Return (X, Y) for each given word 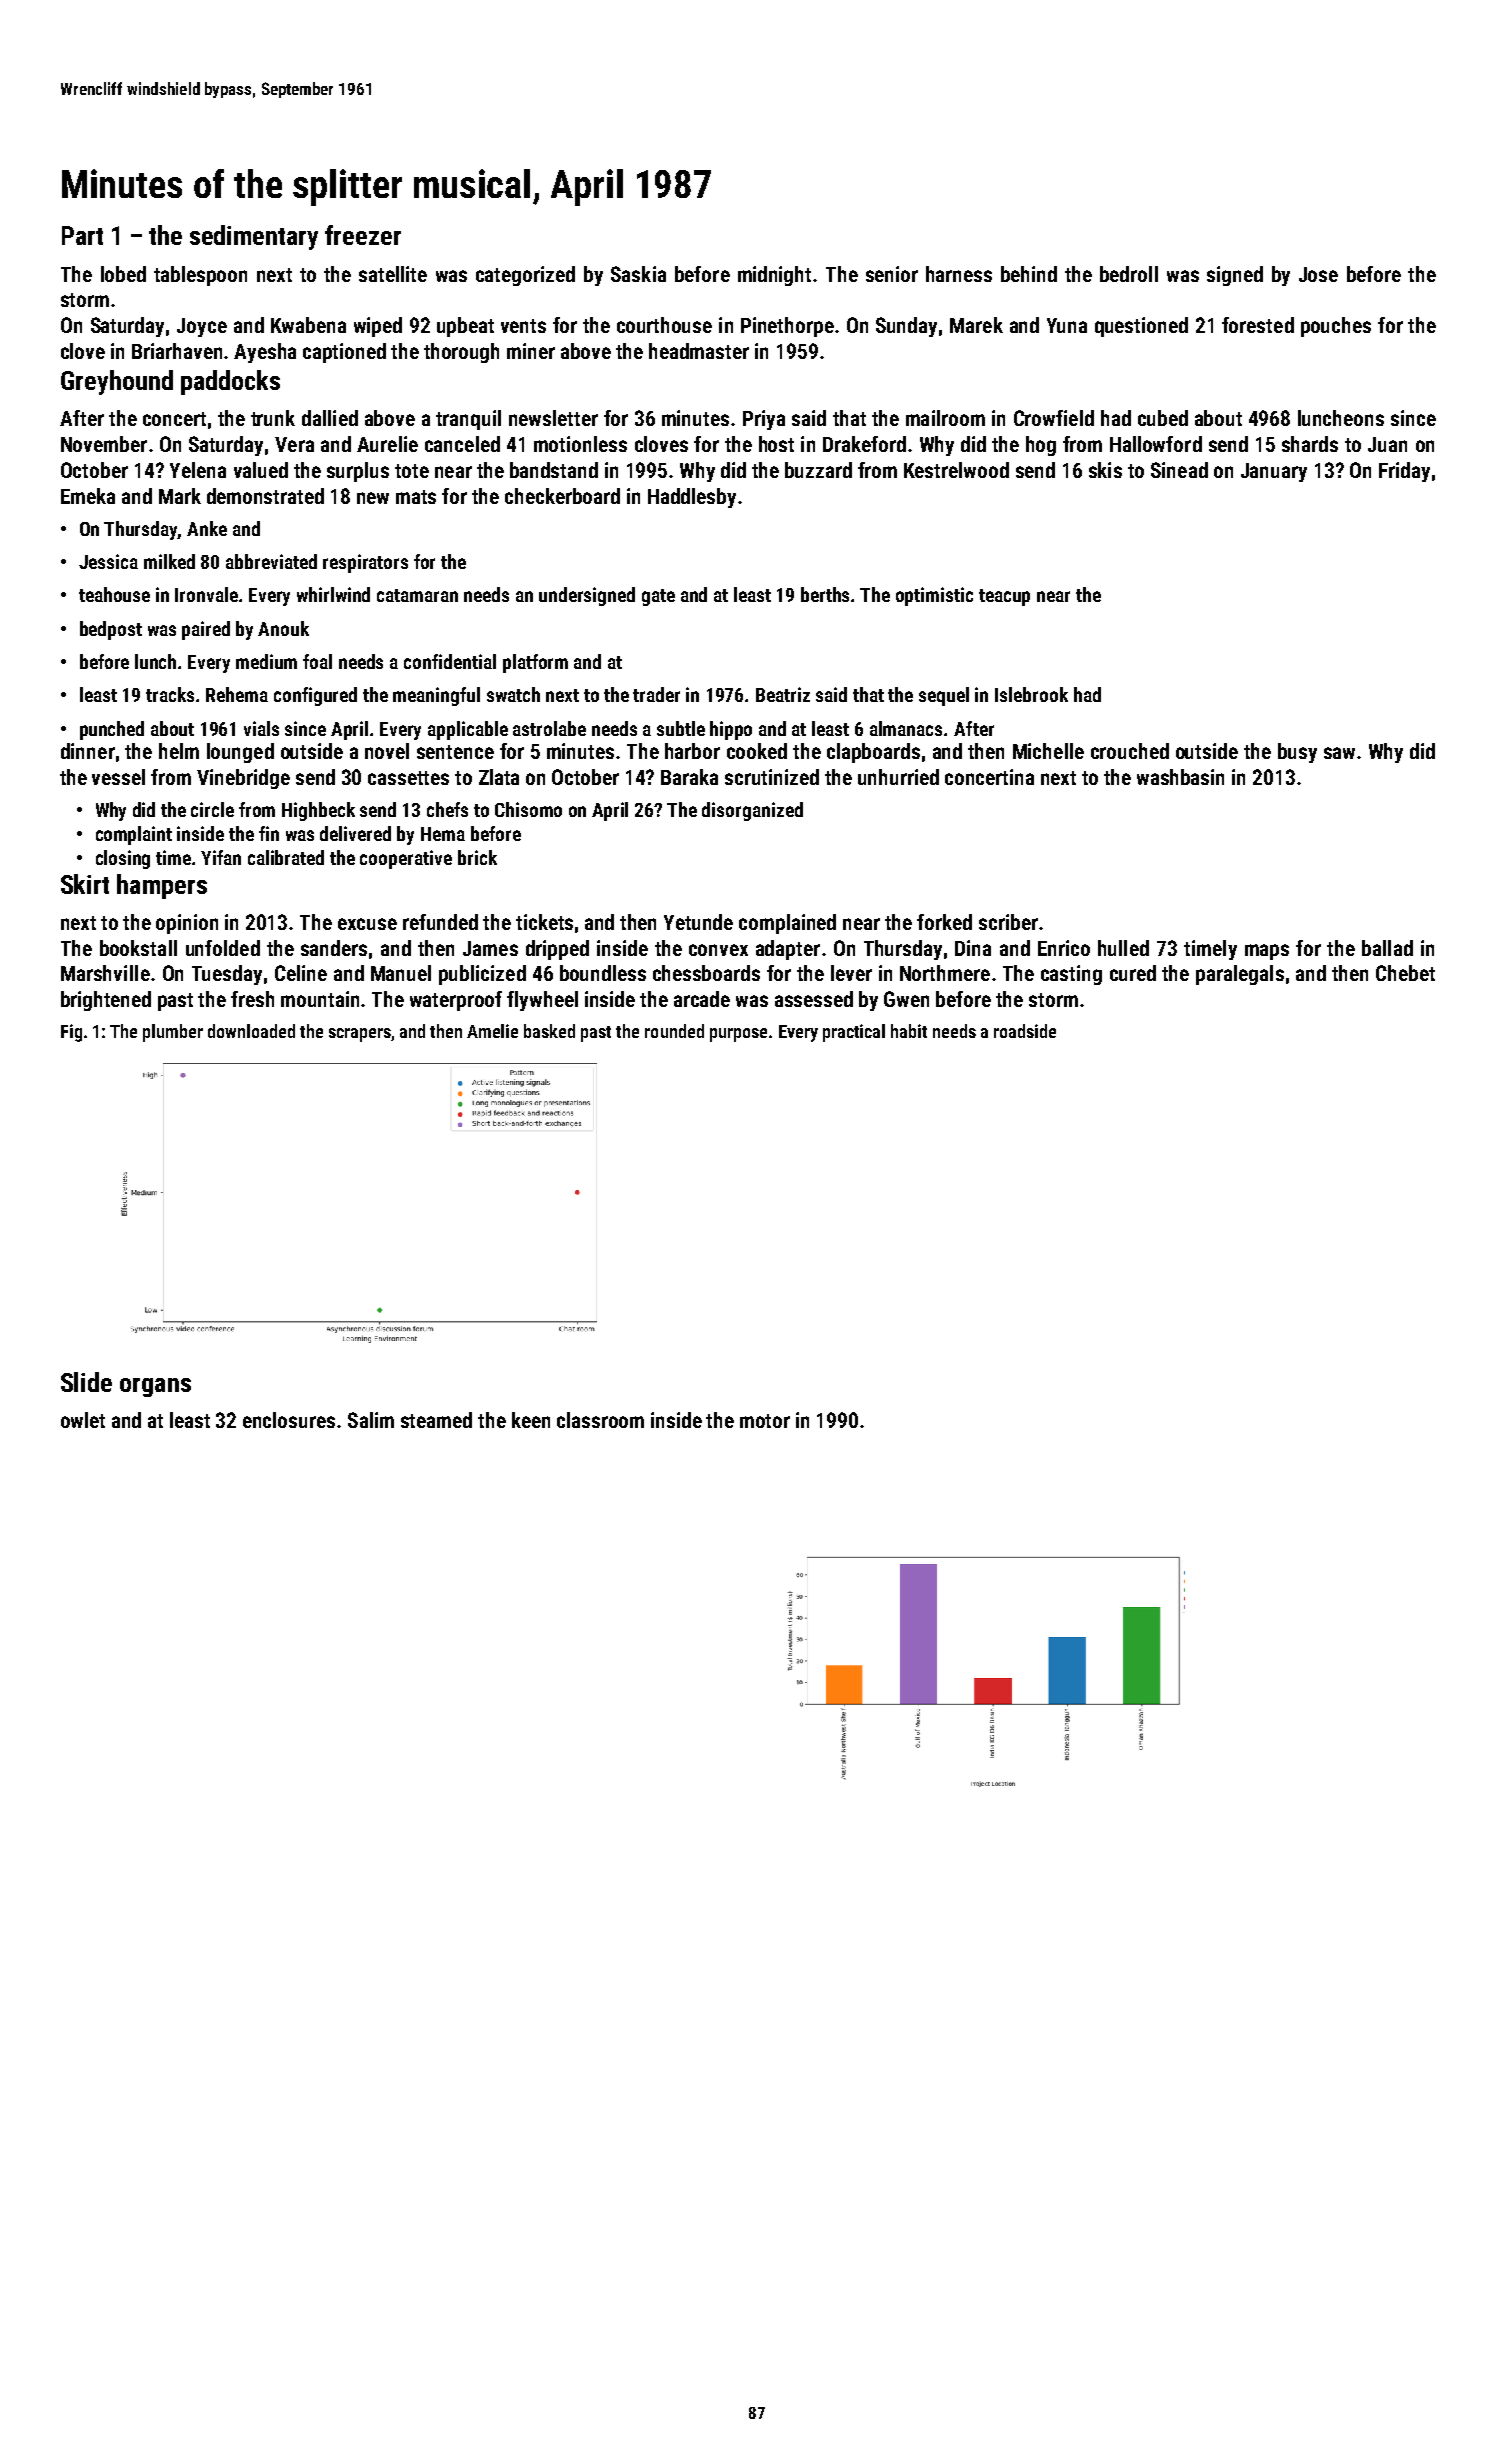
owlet (83, 1420)
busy (1297, 753)
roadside (1025, 1031)
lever (851, 973)
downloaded (251, 1031)
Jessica (108, 561)
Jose (1318, 274)
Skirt (85, 884)
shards (1310, 444)
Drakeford (864, 444)
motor (765, 1421)
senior (892, 274)
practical (854, 1033)
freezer (363, 235)
